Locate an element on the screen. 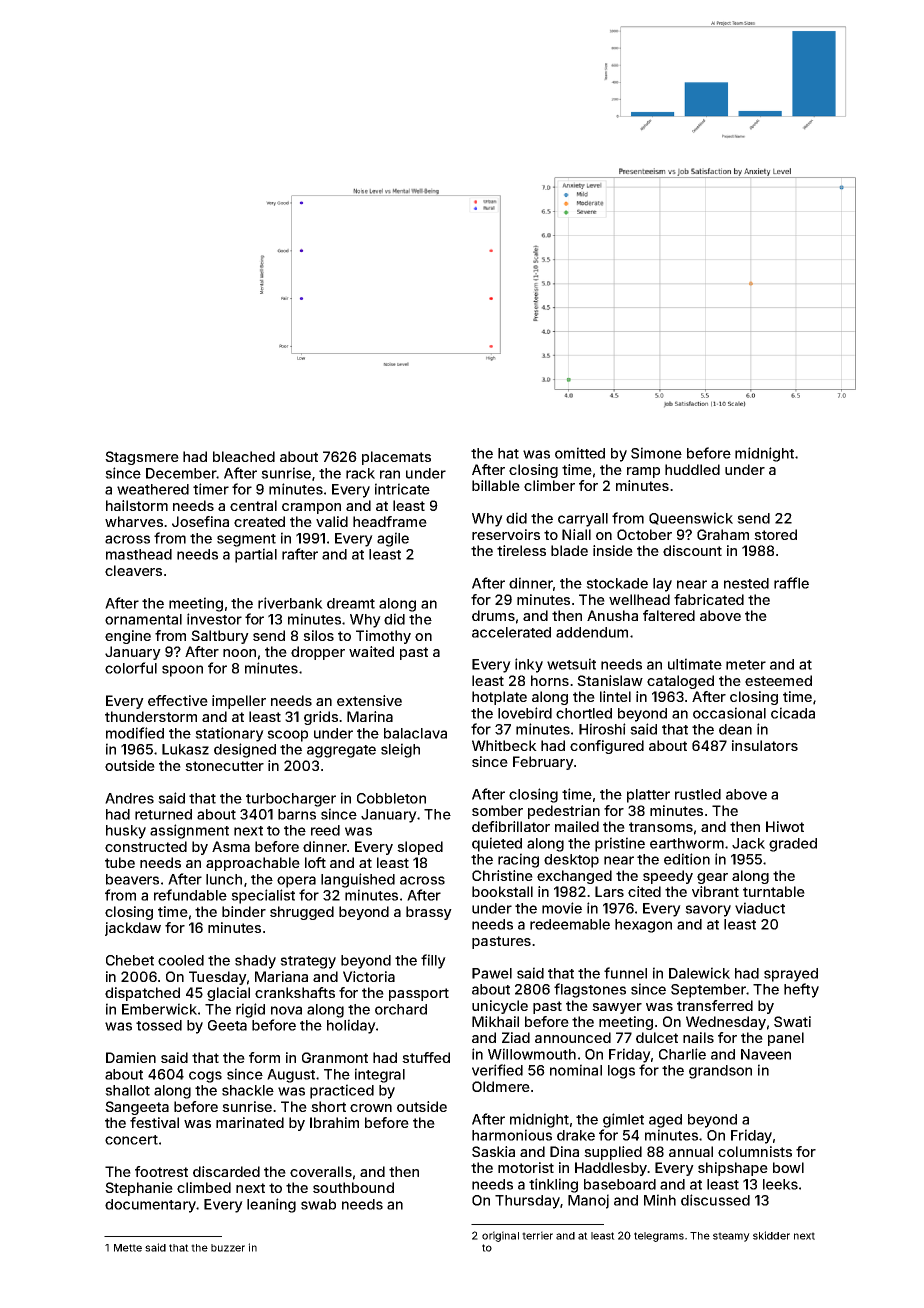 This screenshot has width=924, height=1308. hailstorm is located at coordinates (137, 505).
